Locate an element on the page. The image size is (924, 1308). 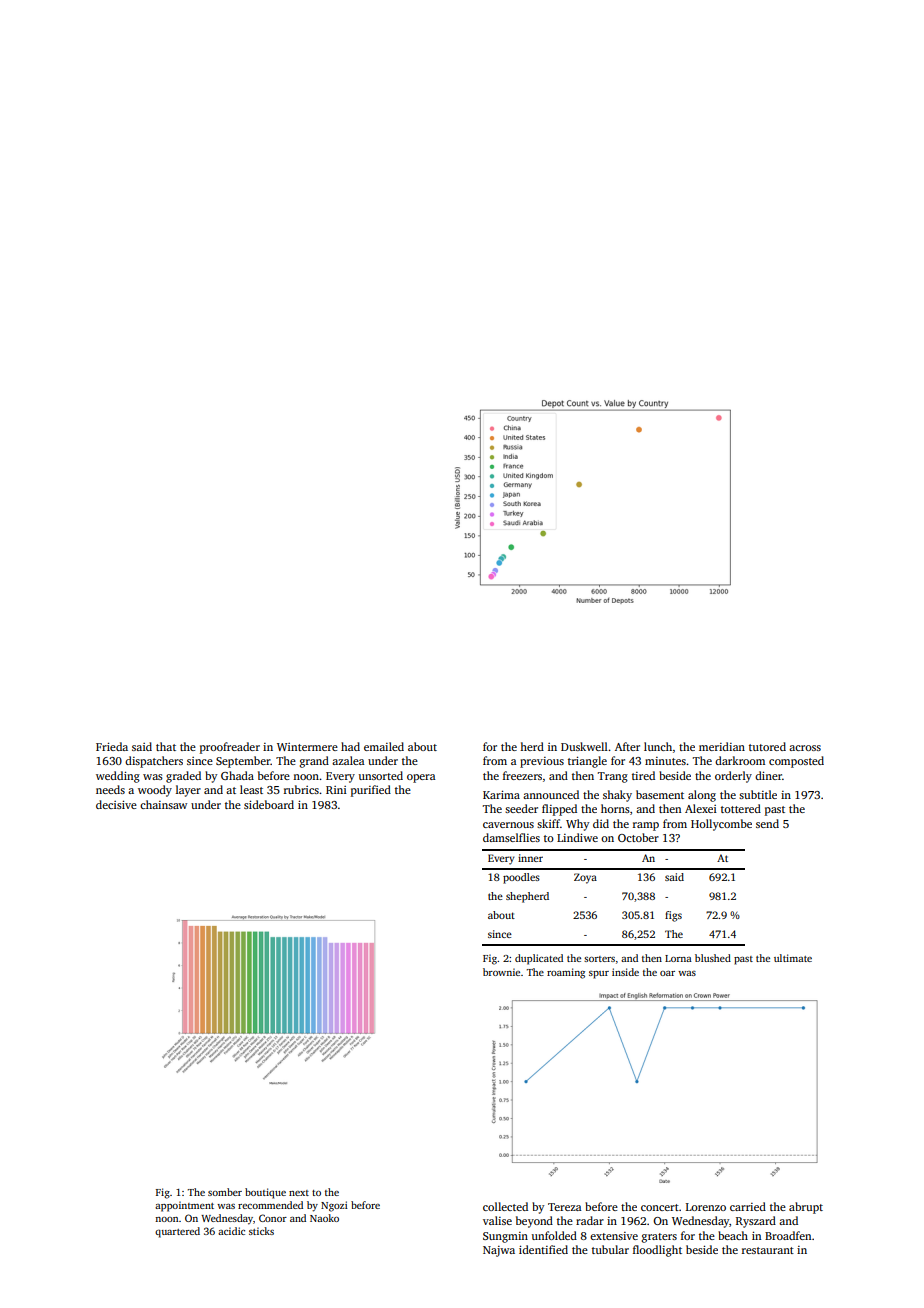
carried is located at coordinates (748, 1206).
